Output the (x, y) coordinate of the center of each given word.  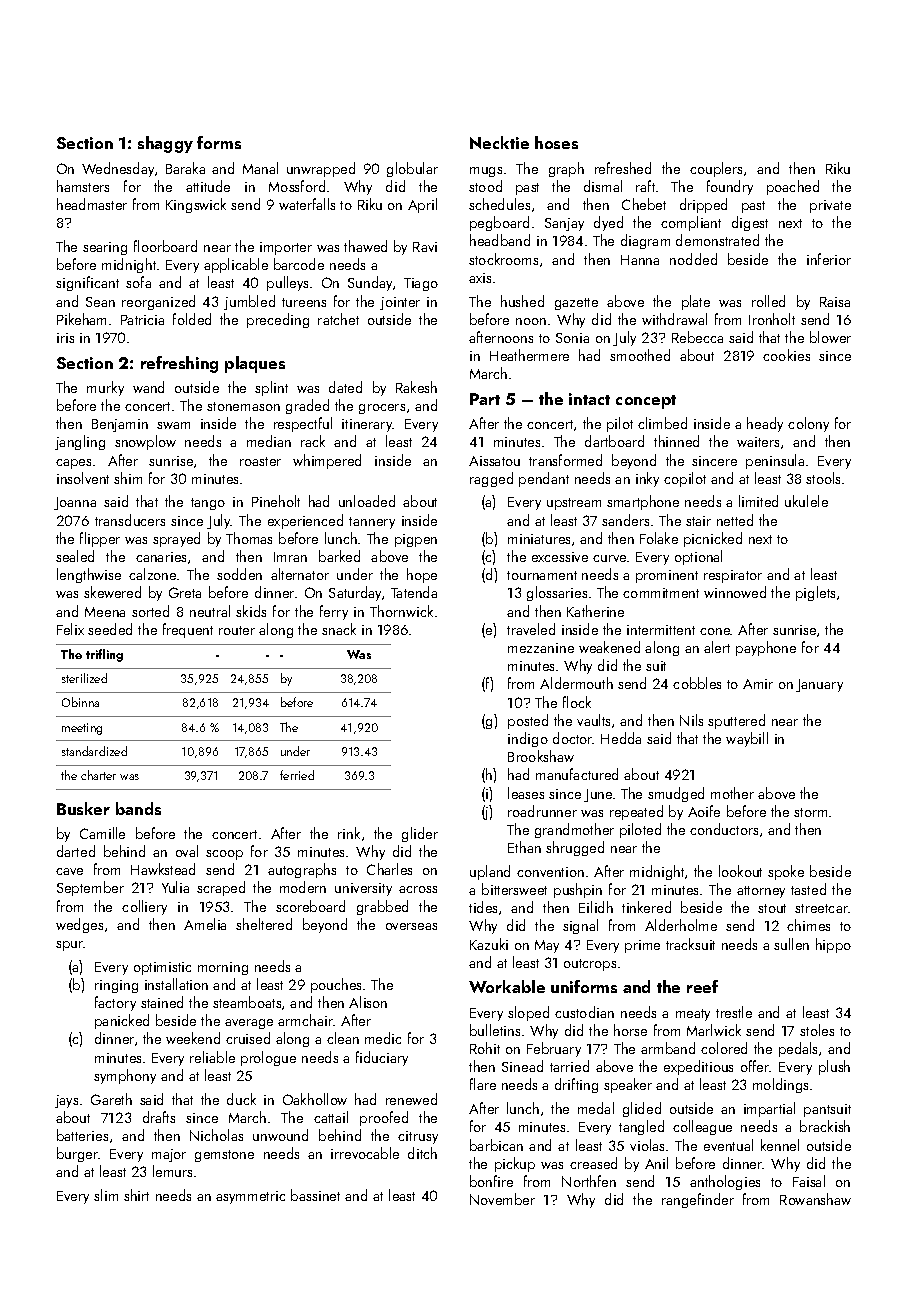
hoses (556, 142)
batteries (82, 1135)
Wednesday (118, 169)
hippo (833, 945)
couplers (716, 169)
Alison (368, 1002)
